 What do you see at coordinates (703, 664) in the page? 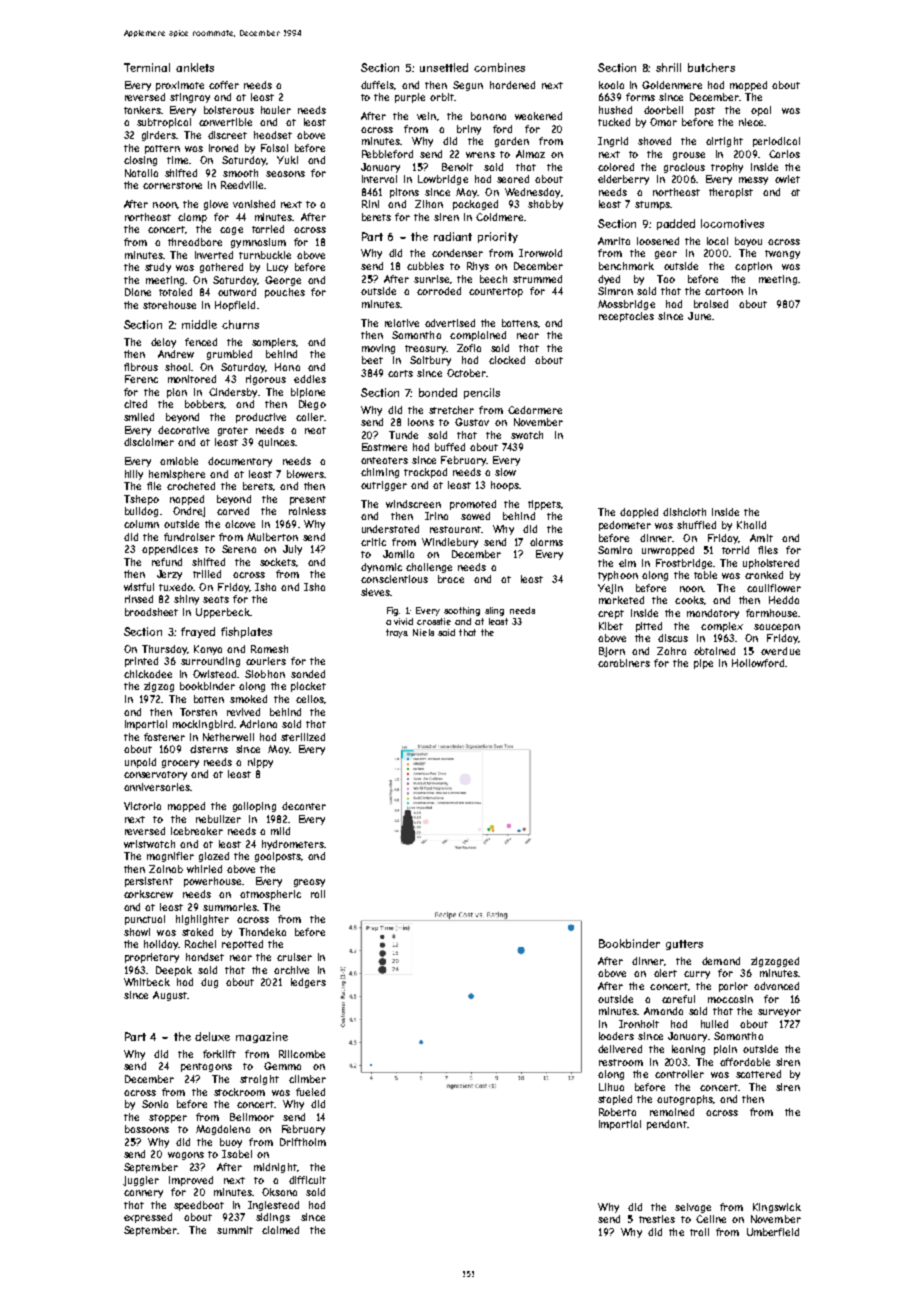
I see `pipe` at bounding box center [703, 664].
